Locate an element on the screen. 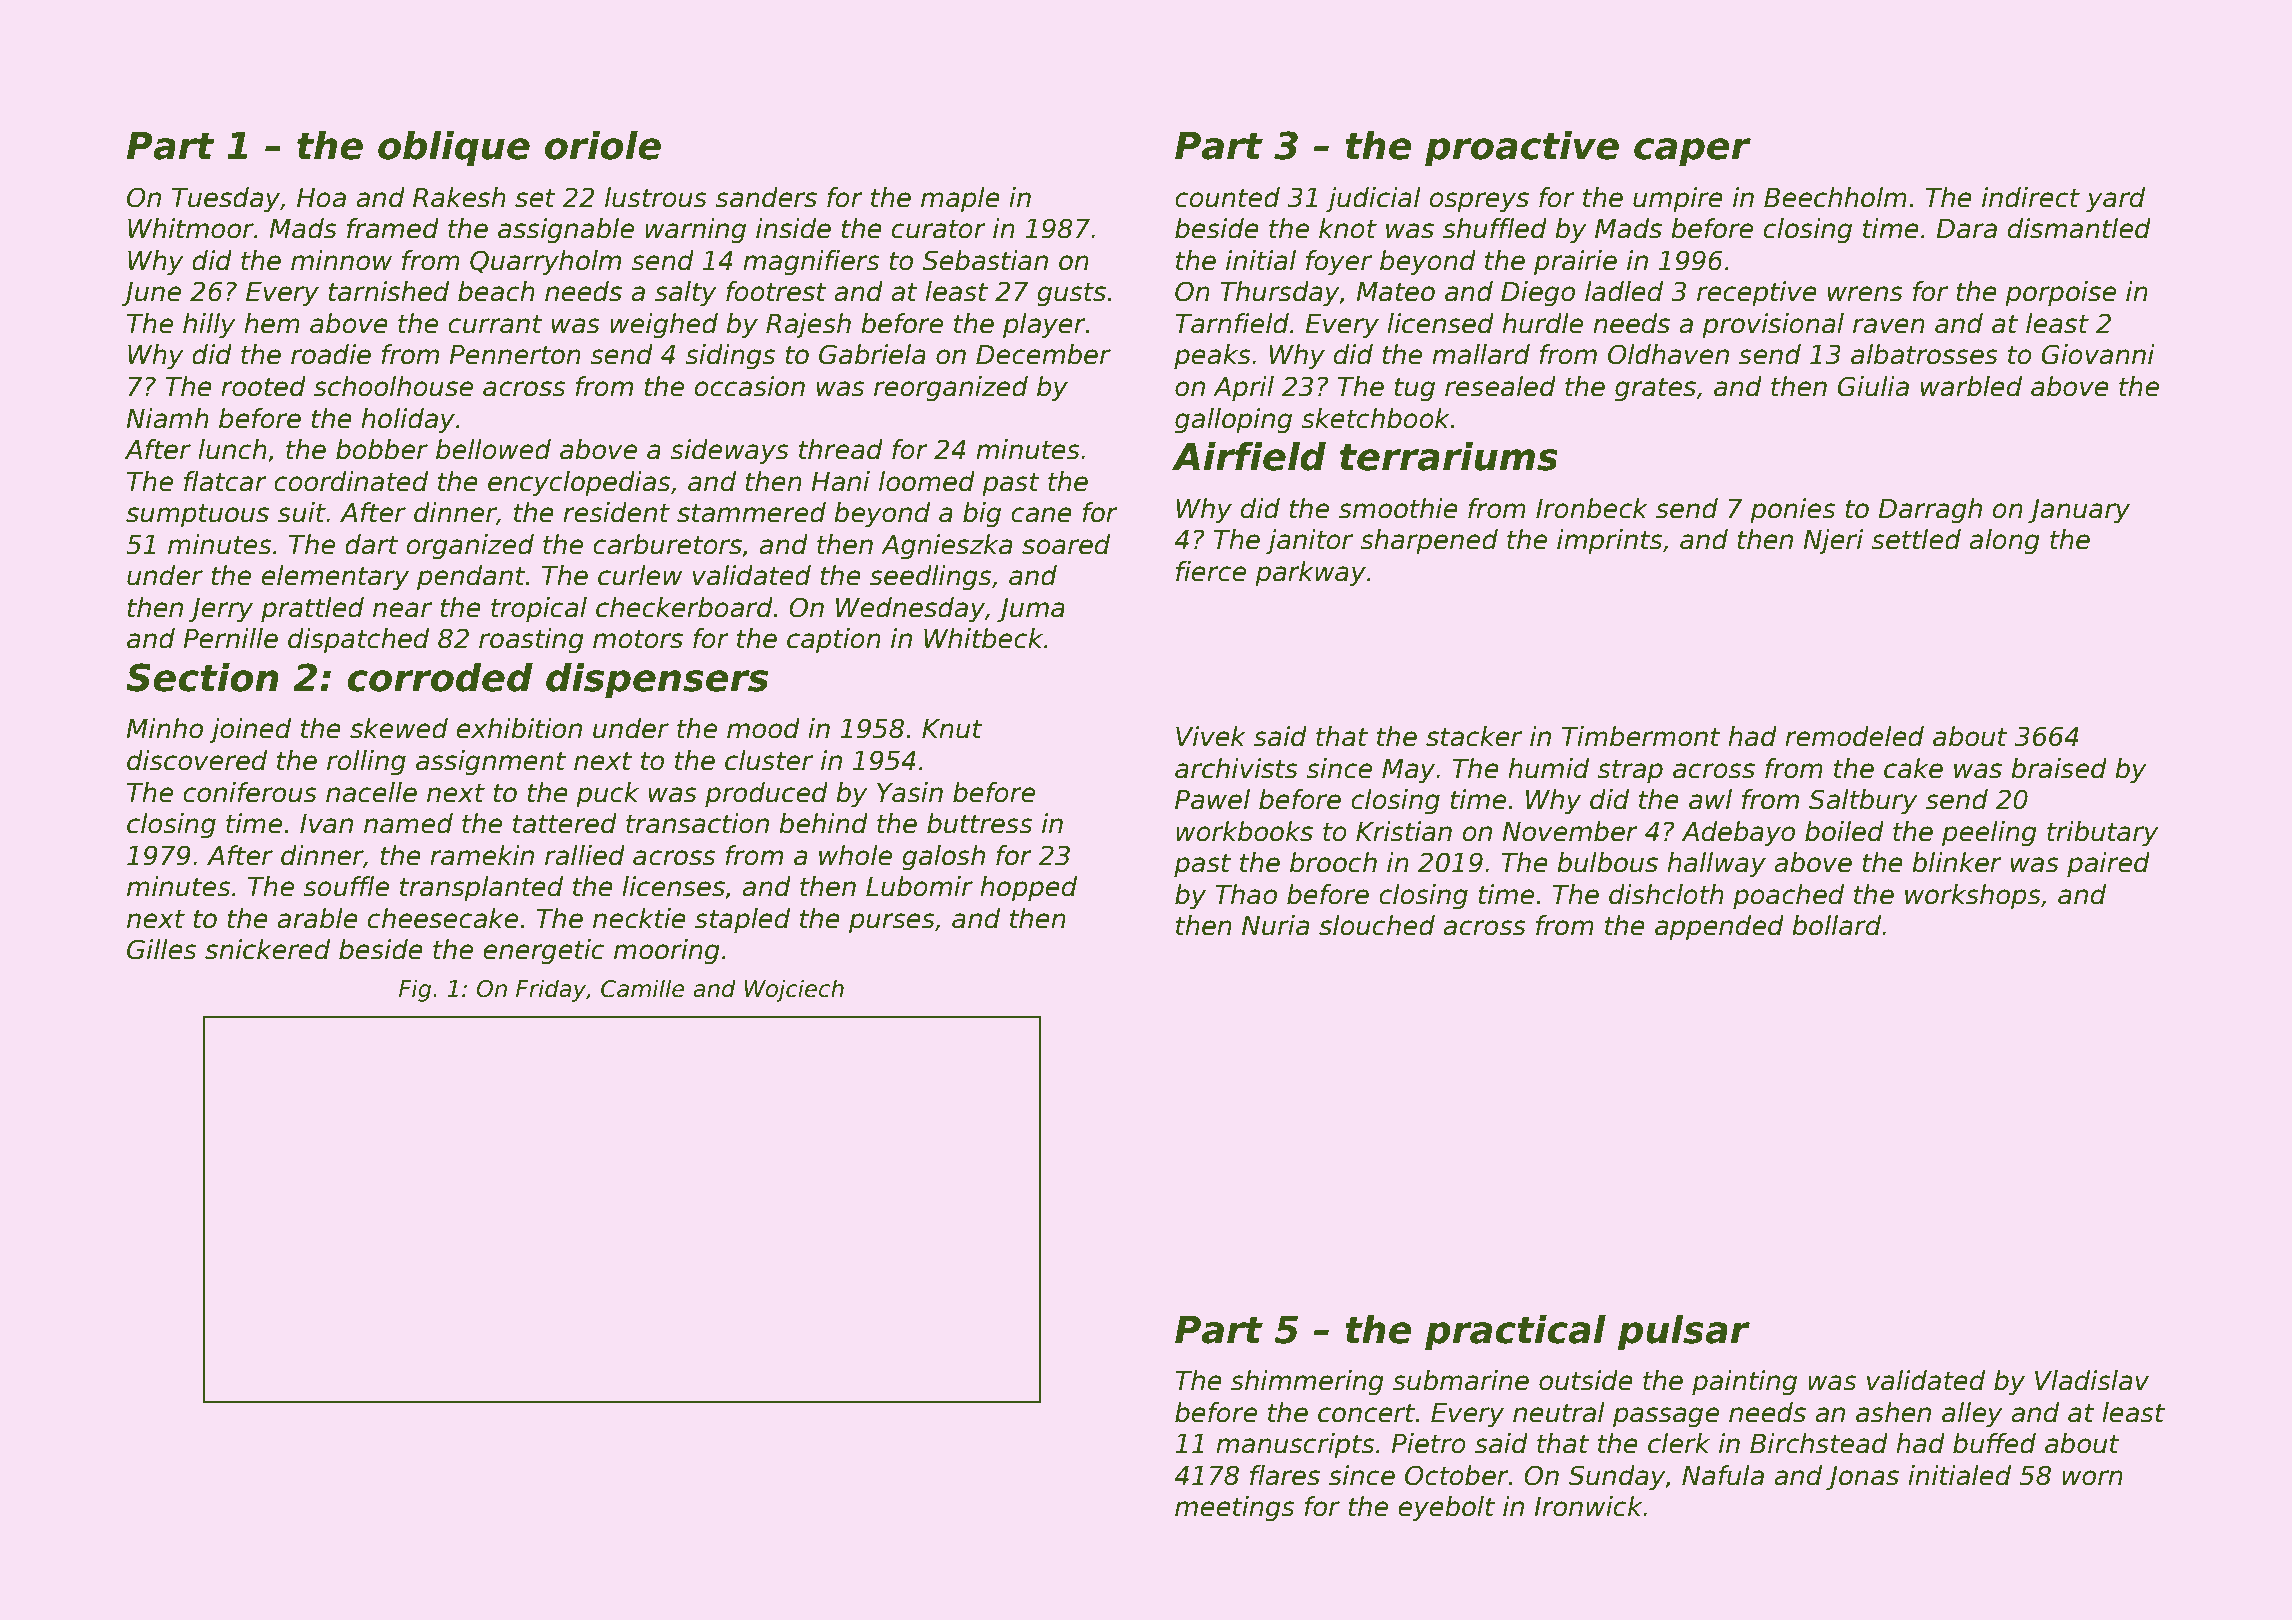 The height and width of the screenshot is (1620, 2292). grates is located at coordinates (1655, 390).
